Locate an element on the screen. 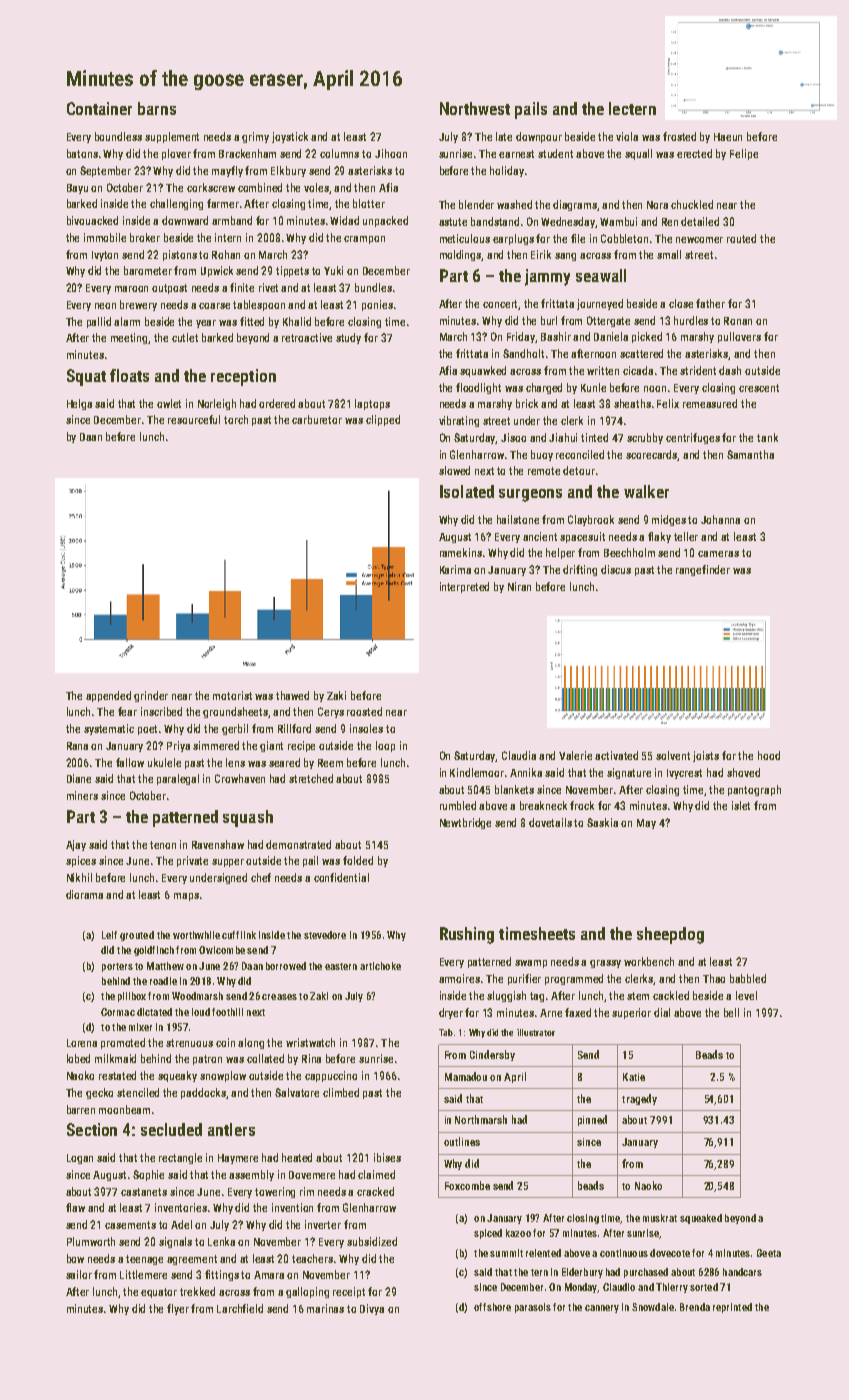 This screenshot has height=1400, width=849. Section is located at coordinates (92, 1129).
